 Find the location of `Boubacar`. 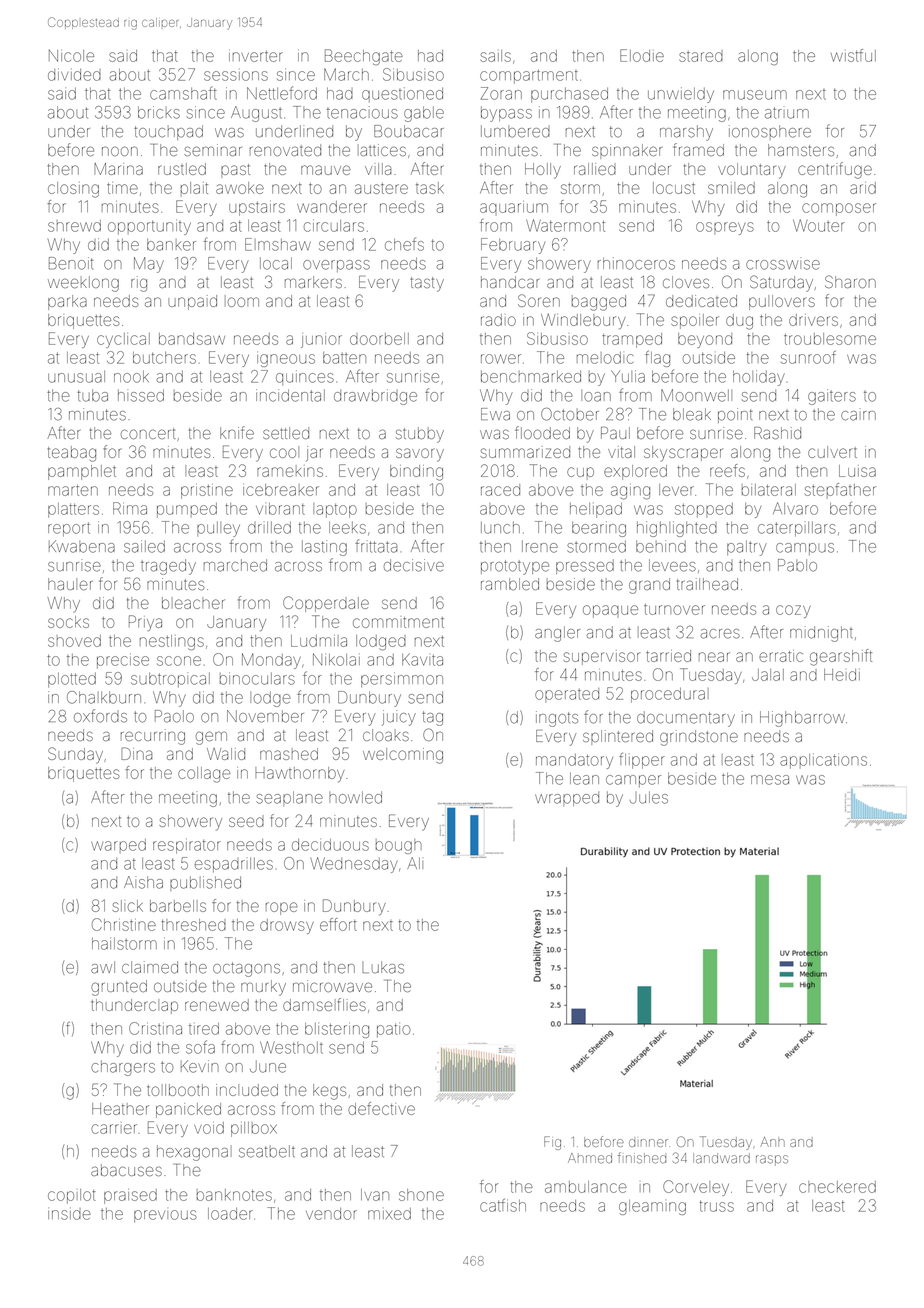

Boubacar is located at coordinates (409, 131).
